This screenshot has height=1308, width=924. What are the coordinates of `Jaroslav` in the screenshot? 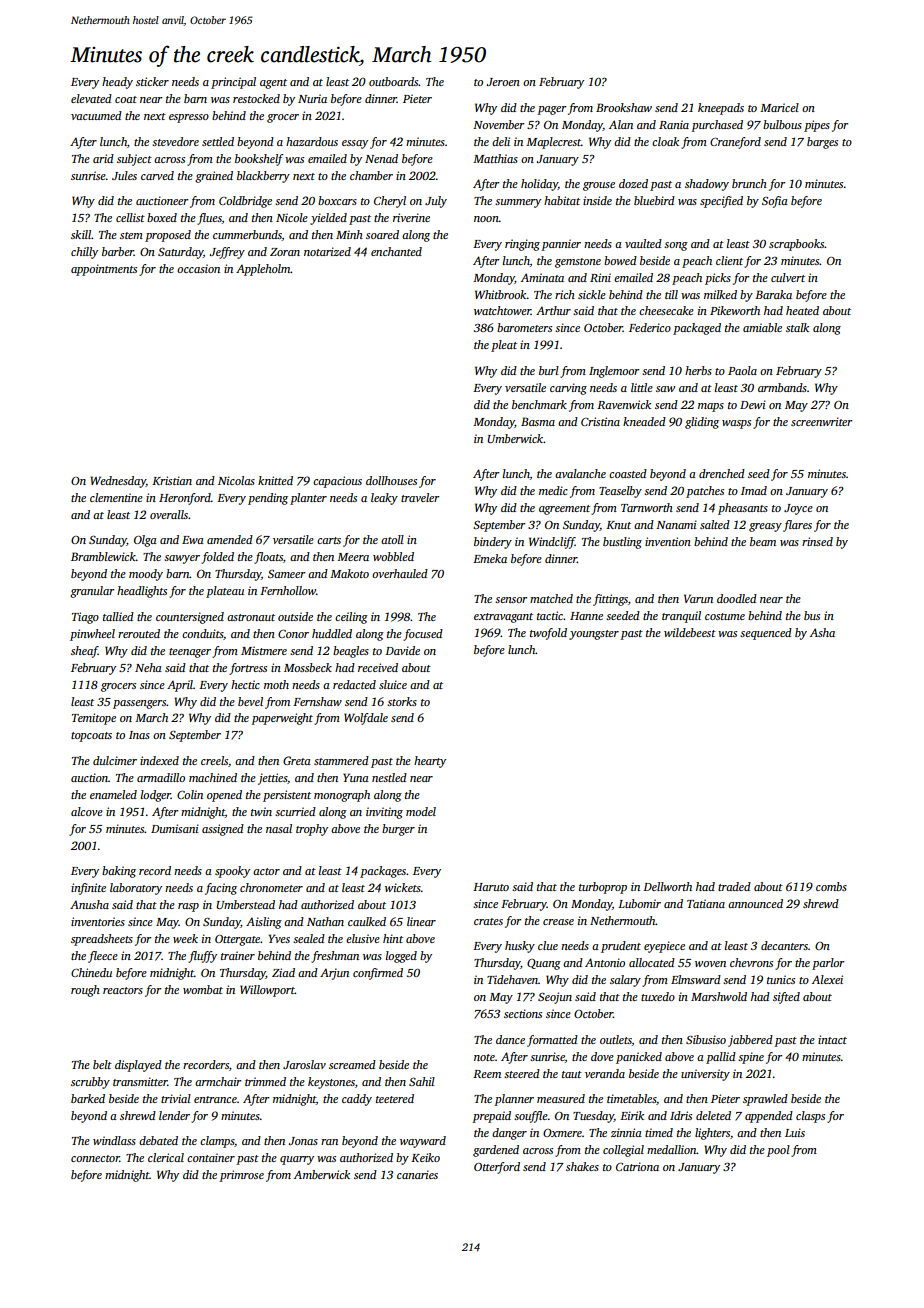 It's located at (304, 1064).
